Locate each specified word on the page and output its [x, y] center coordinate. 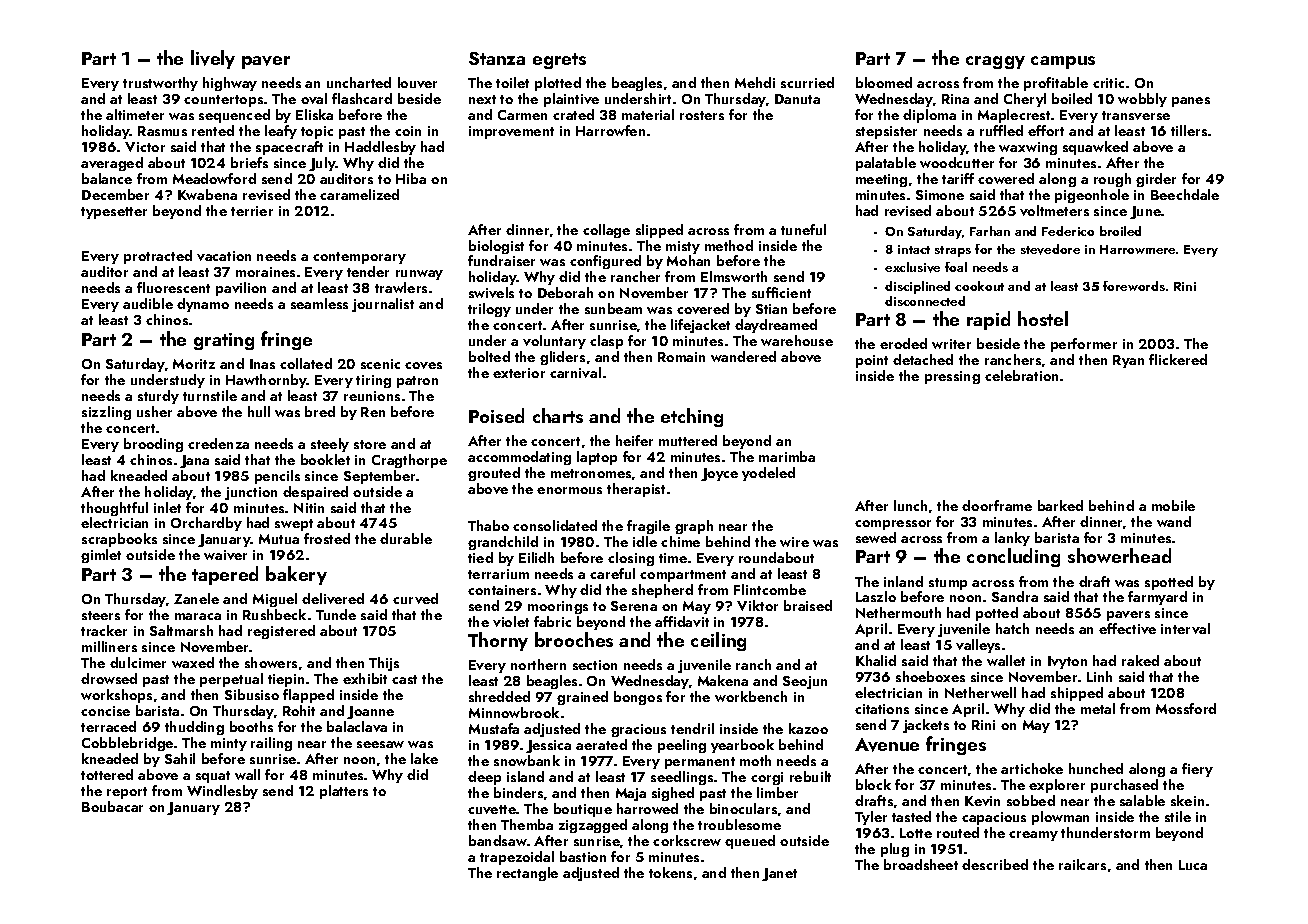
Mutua [279, 539]
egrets [559, 61]
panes [1191, 102]
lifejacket [700, 326]
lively [213, 59]
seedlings [682, 778]
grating [224, 341]
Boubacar [112, 806]
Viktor [757, 605]
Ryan [1128, 361]
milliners [109, 646]
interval [1185, 628]
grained [582, 698]
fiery [1197, 770]
